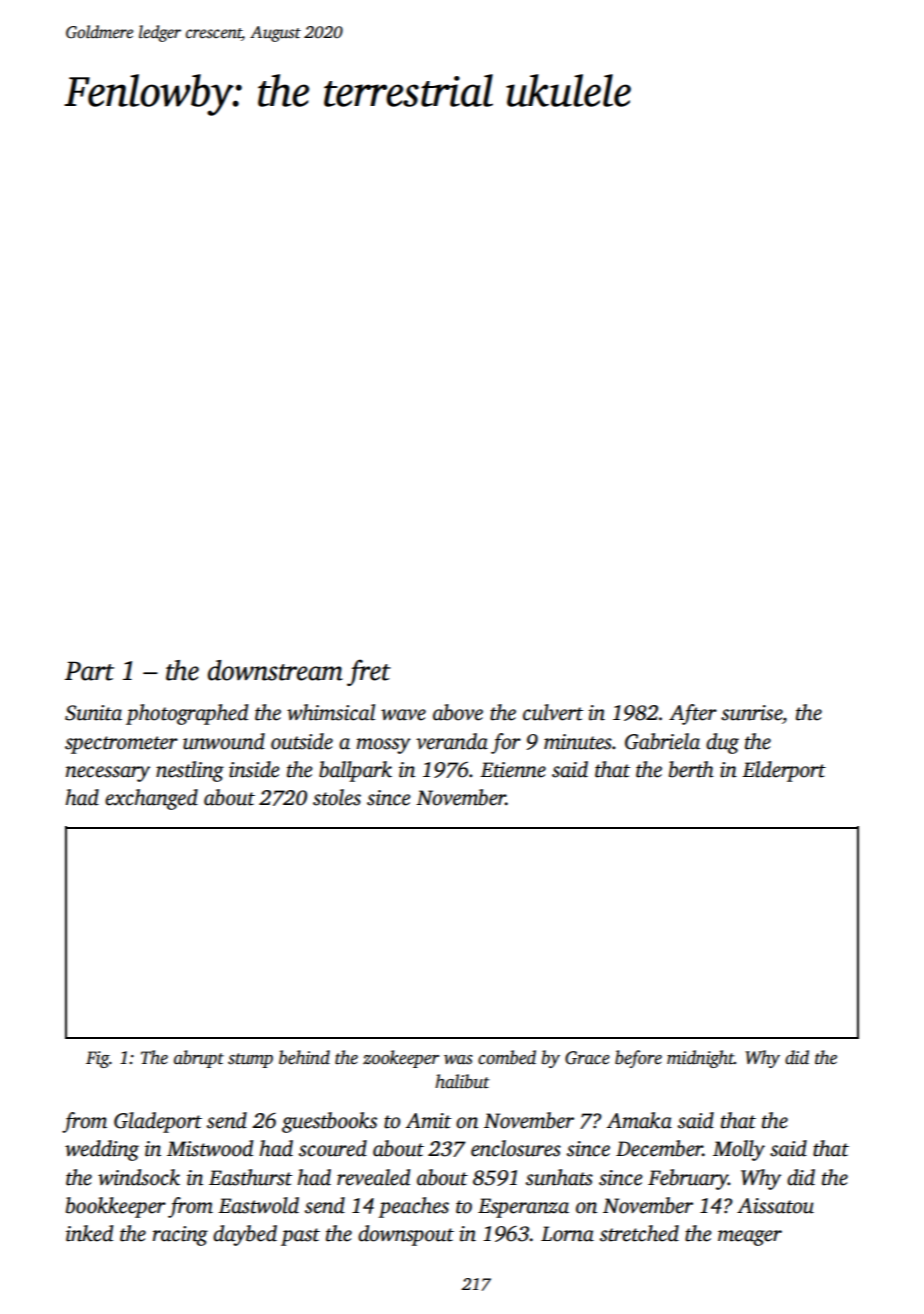 The width and height of the image is (924, 1314). Describe the element at coordinates (304, 1057) in the image. I see `behind` at that location.
